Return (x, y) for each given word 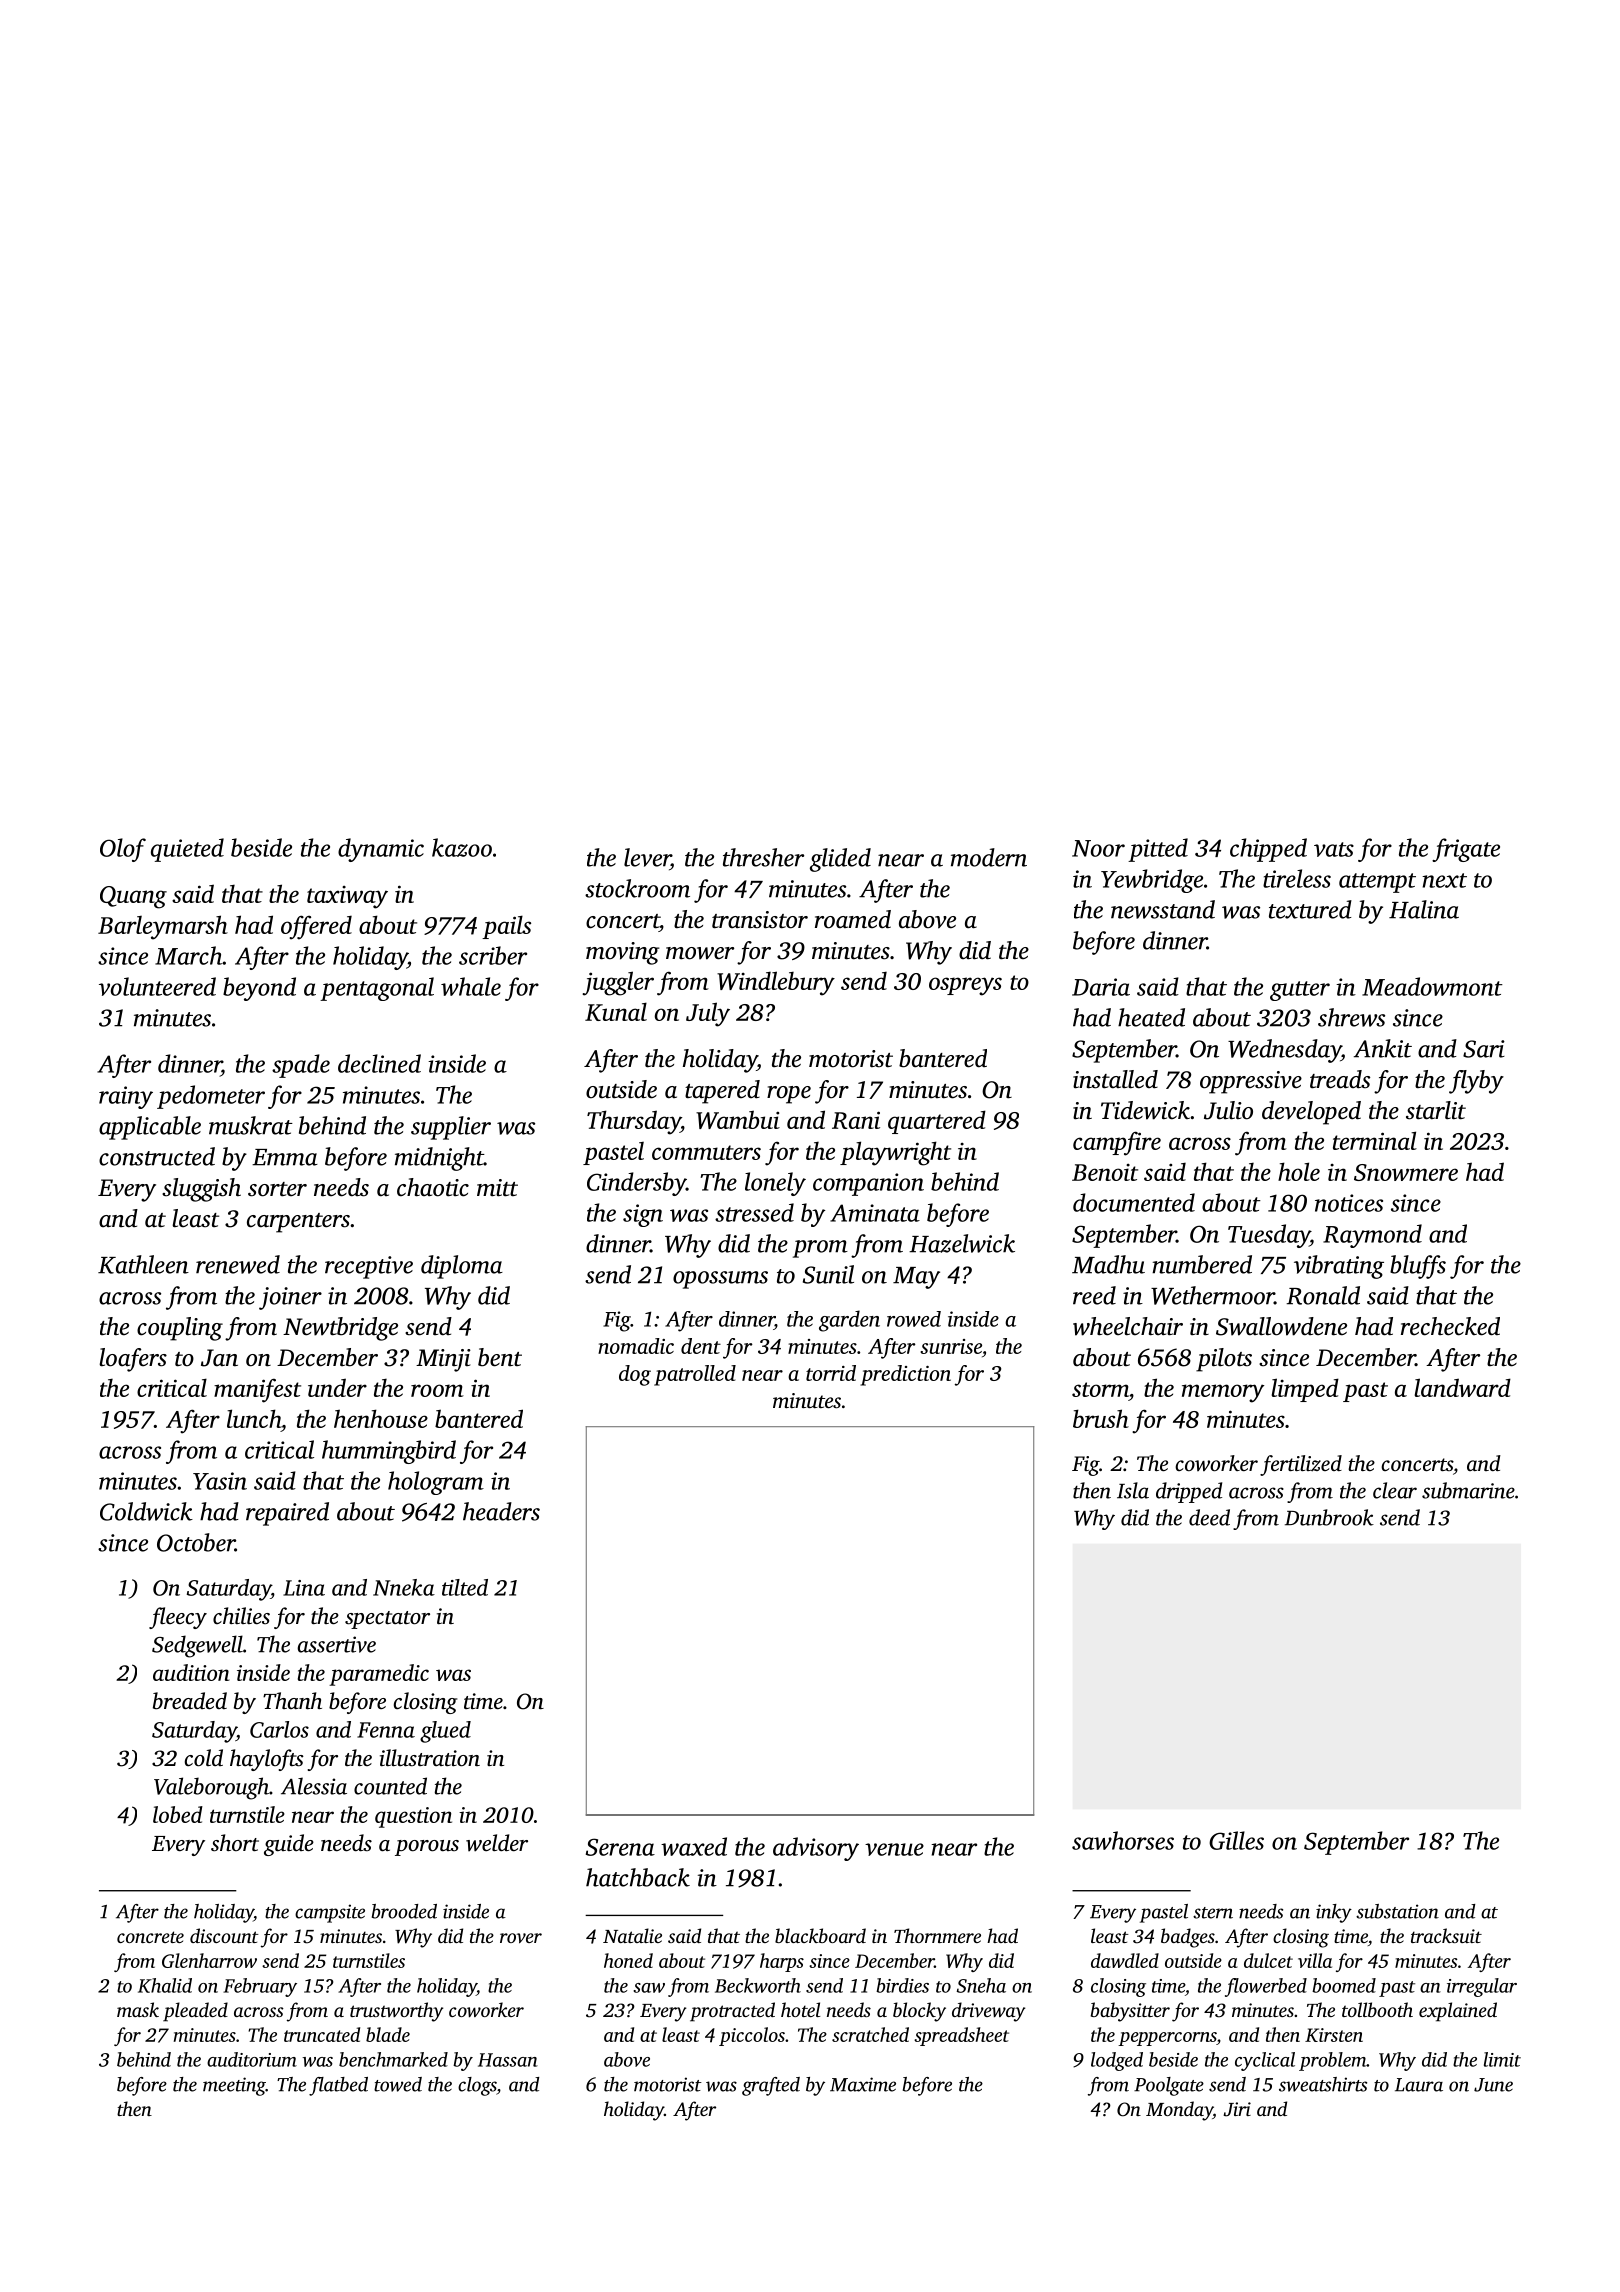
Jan (219, 1358)
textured (1310, 909)
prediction (905, 1375)
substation (1397, 1911)
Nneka (404, 1587)
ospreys (965, 986)
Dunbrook (1329, 1517)
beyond (259, 989)
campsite (330, 1913)
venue (894, 1849)
